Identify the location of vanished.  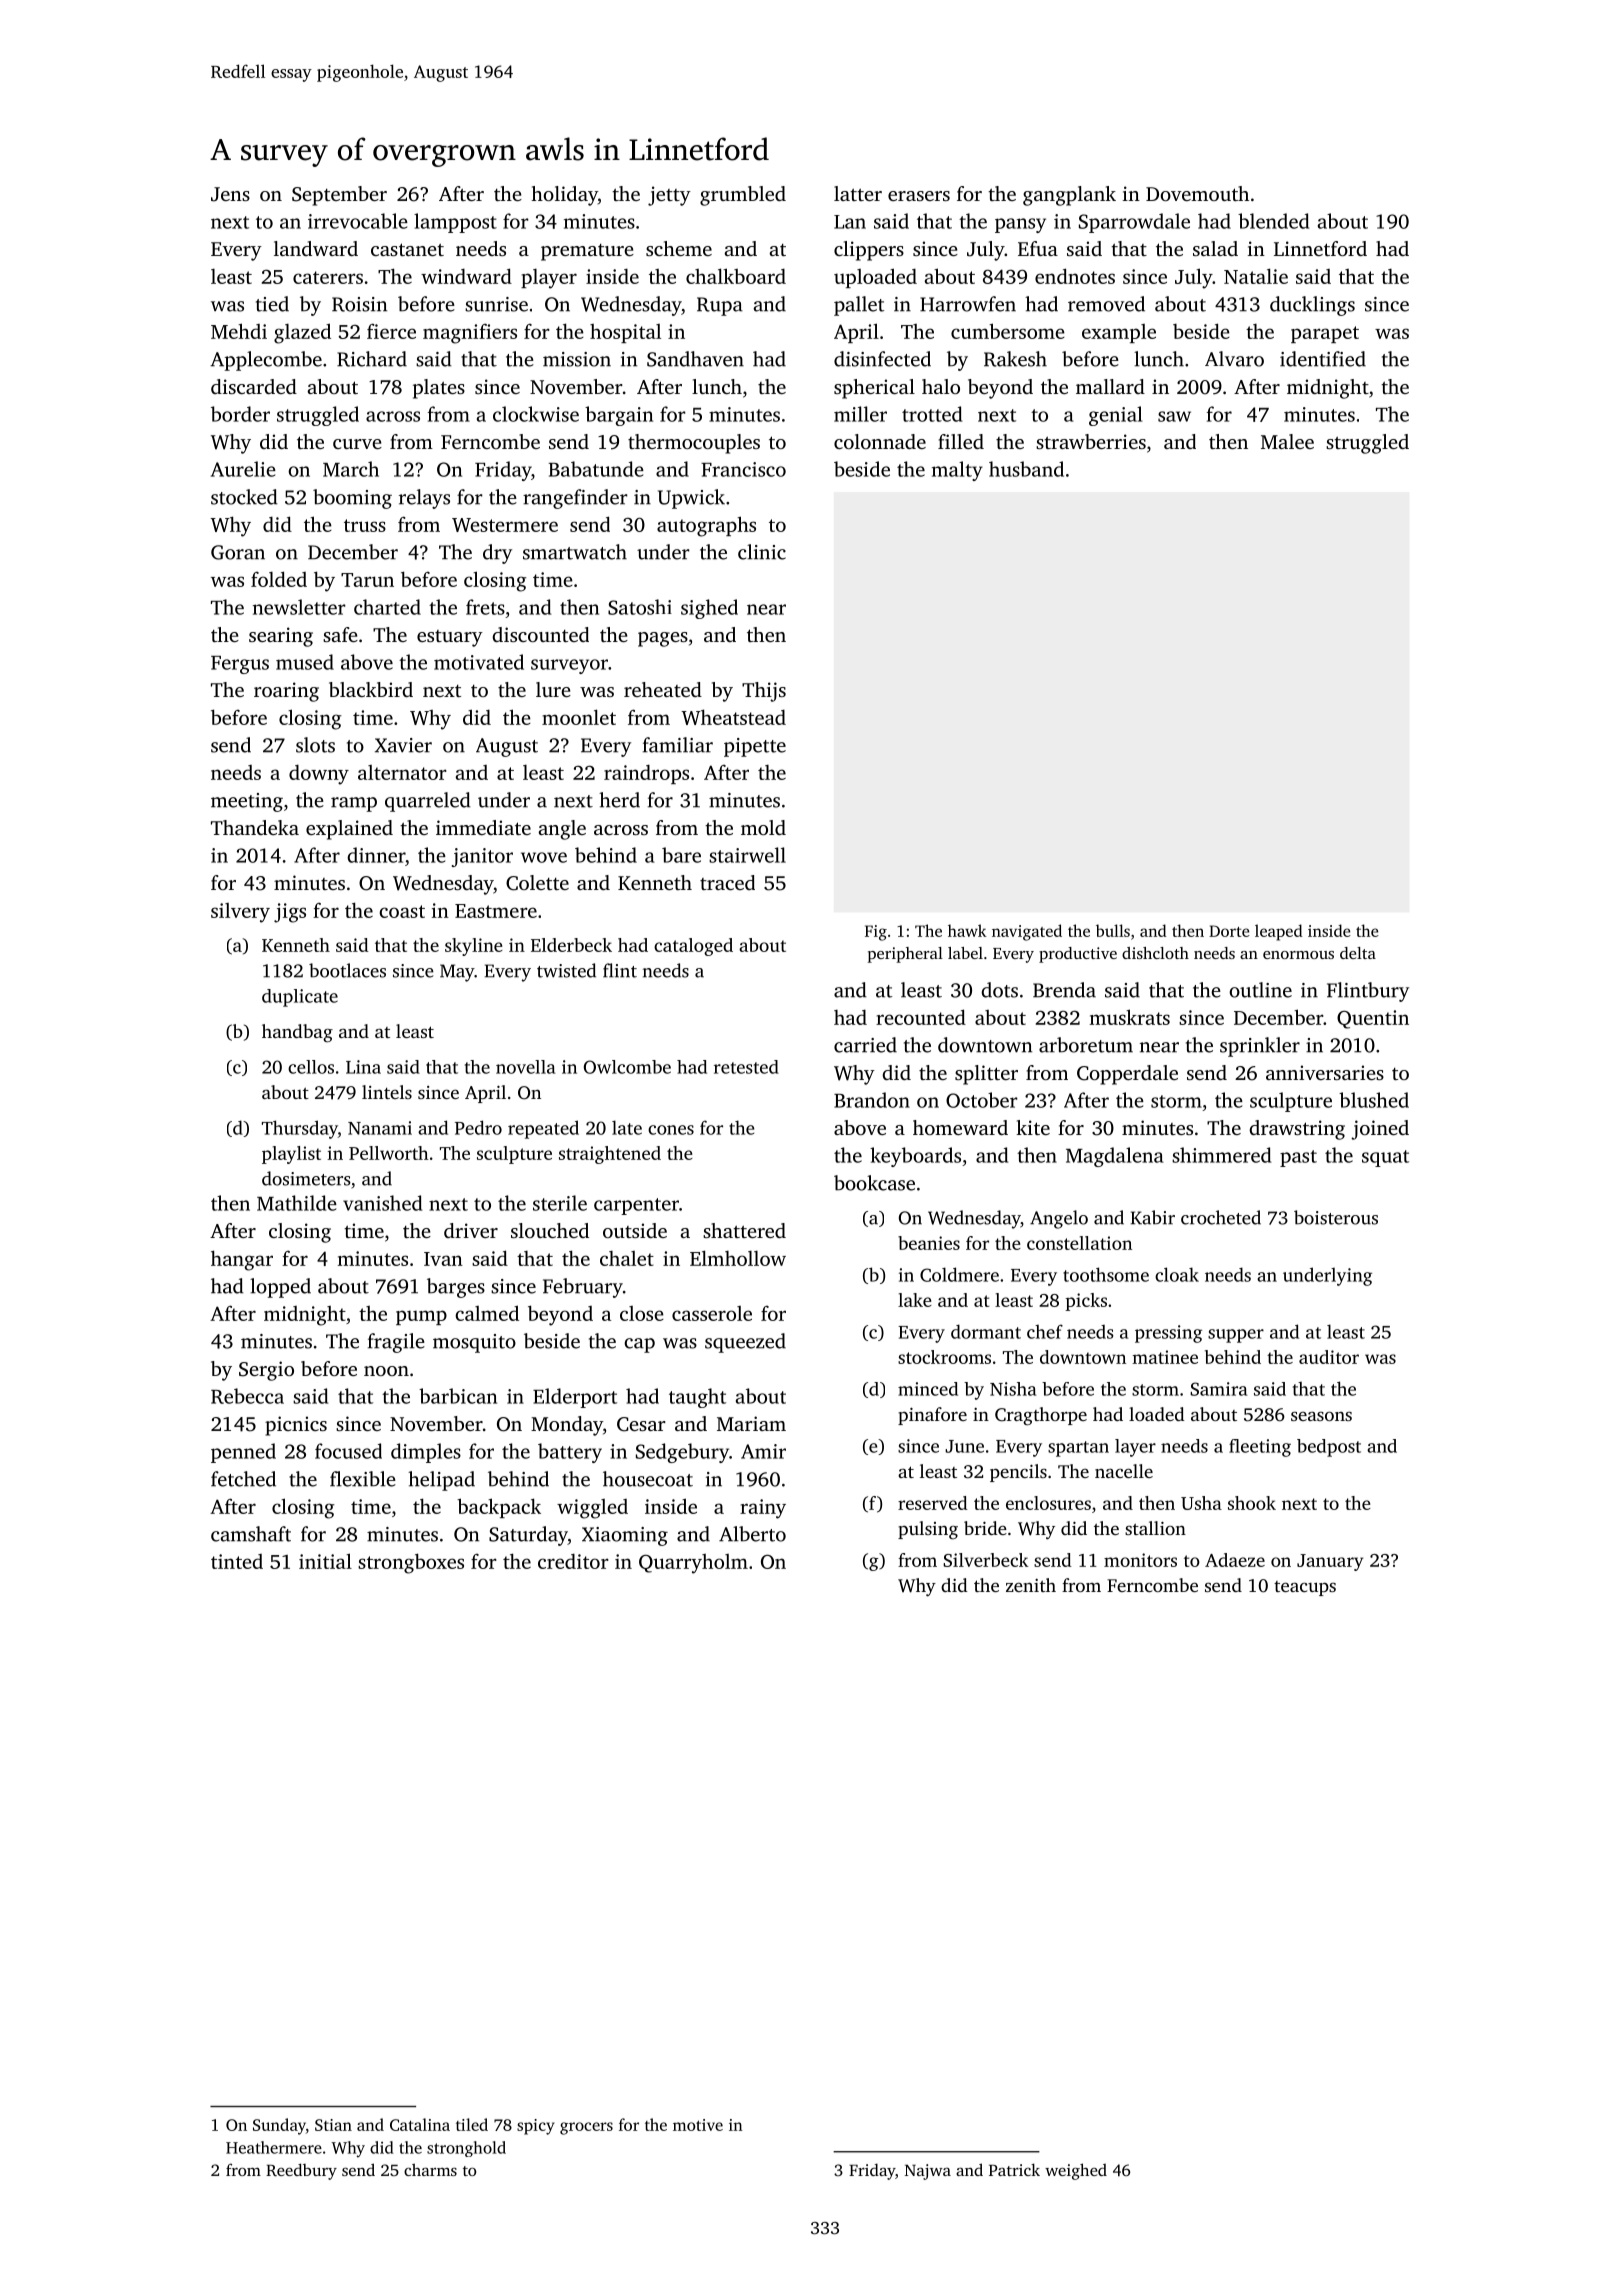
(382, 1203).
